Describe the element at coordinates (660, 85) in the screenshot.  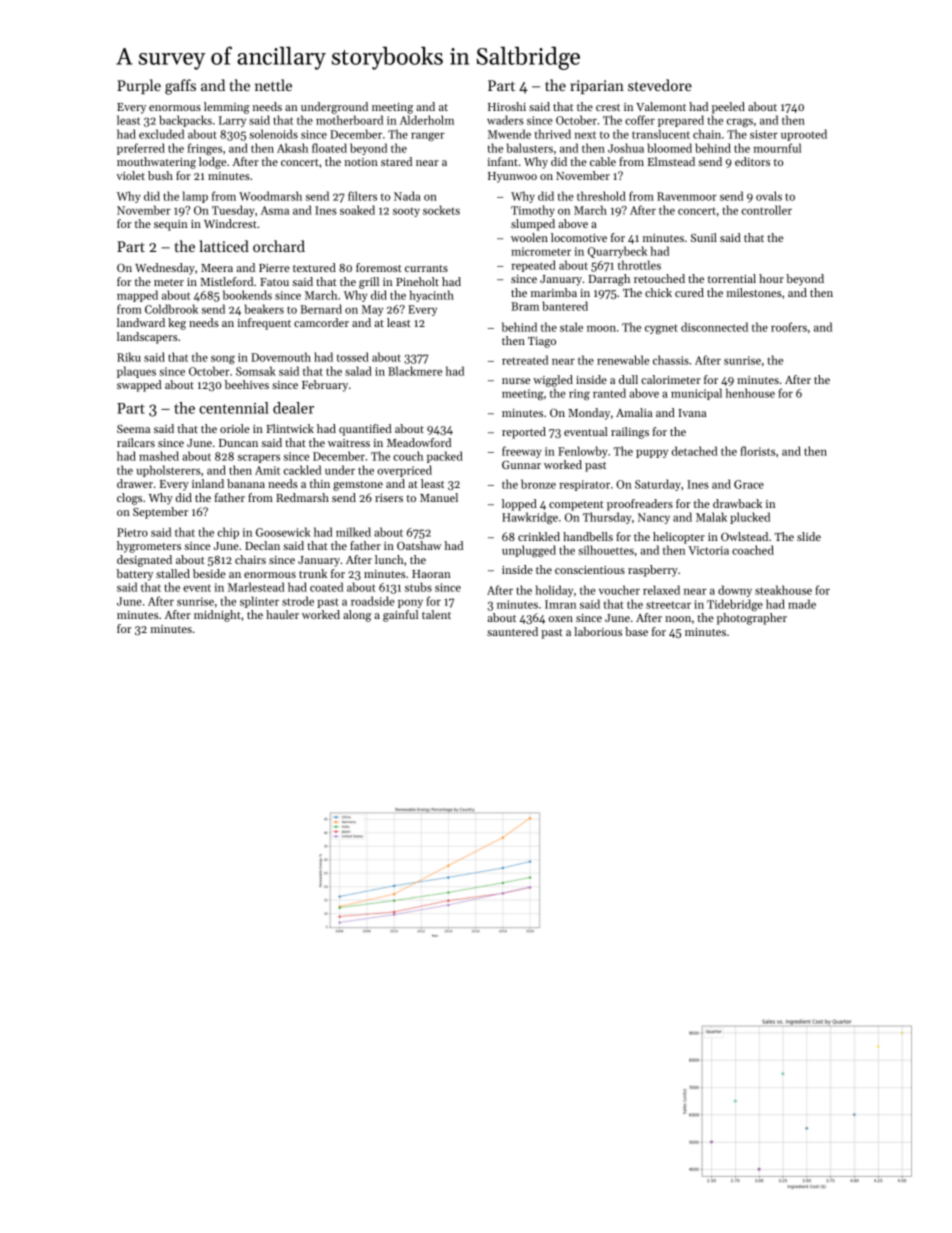
I see `stevedore` at that location.
